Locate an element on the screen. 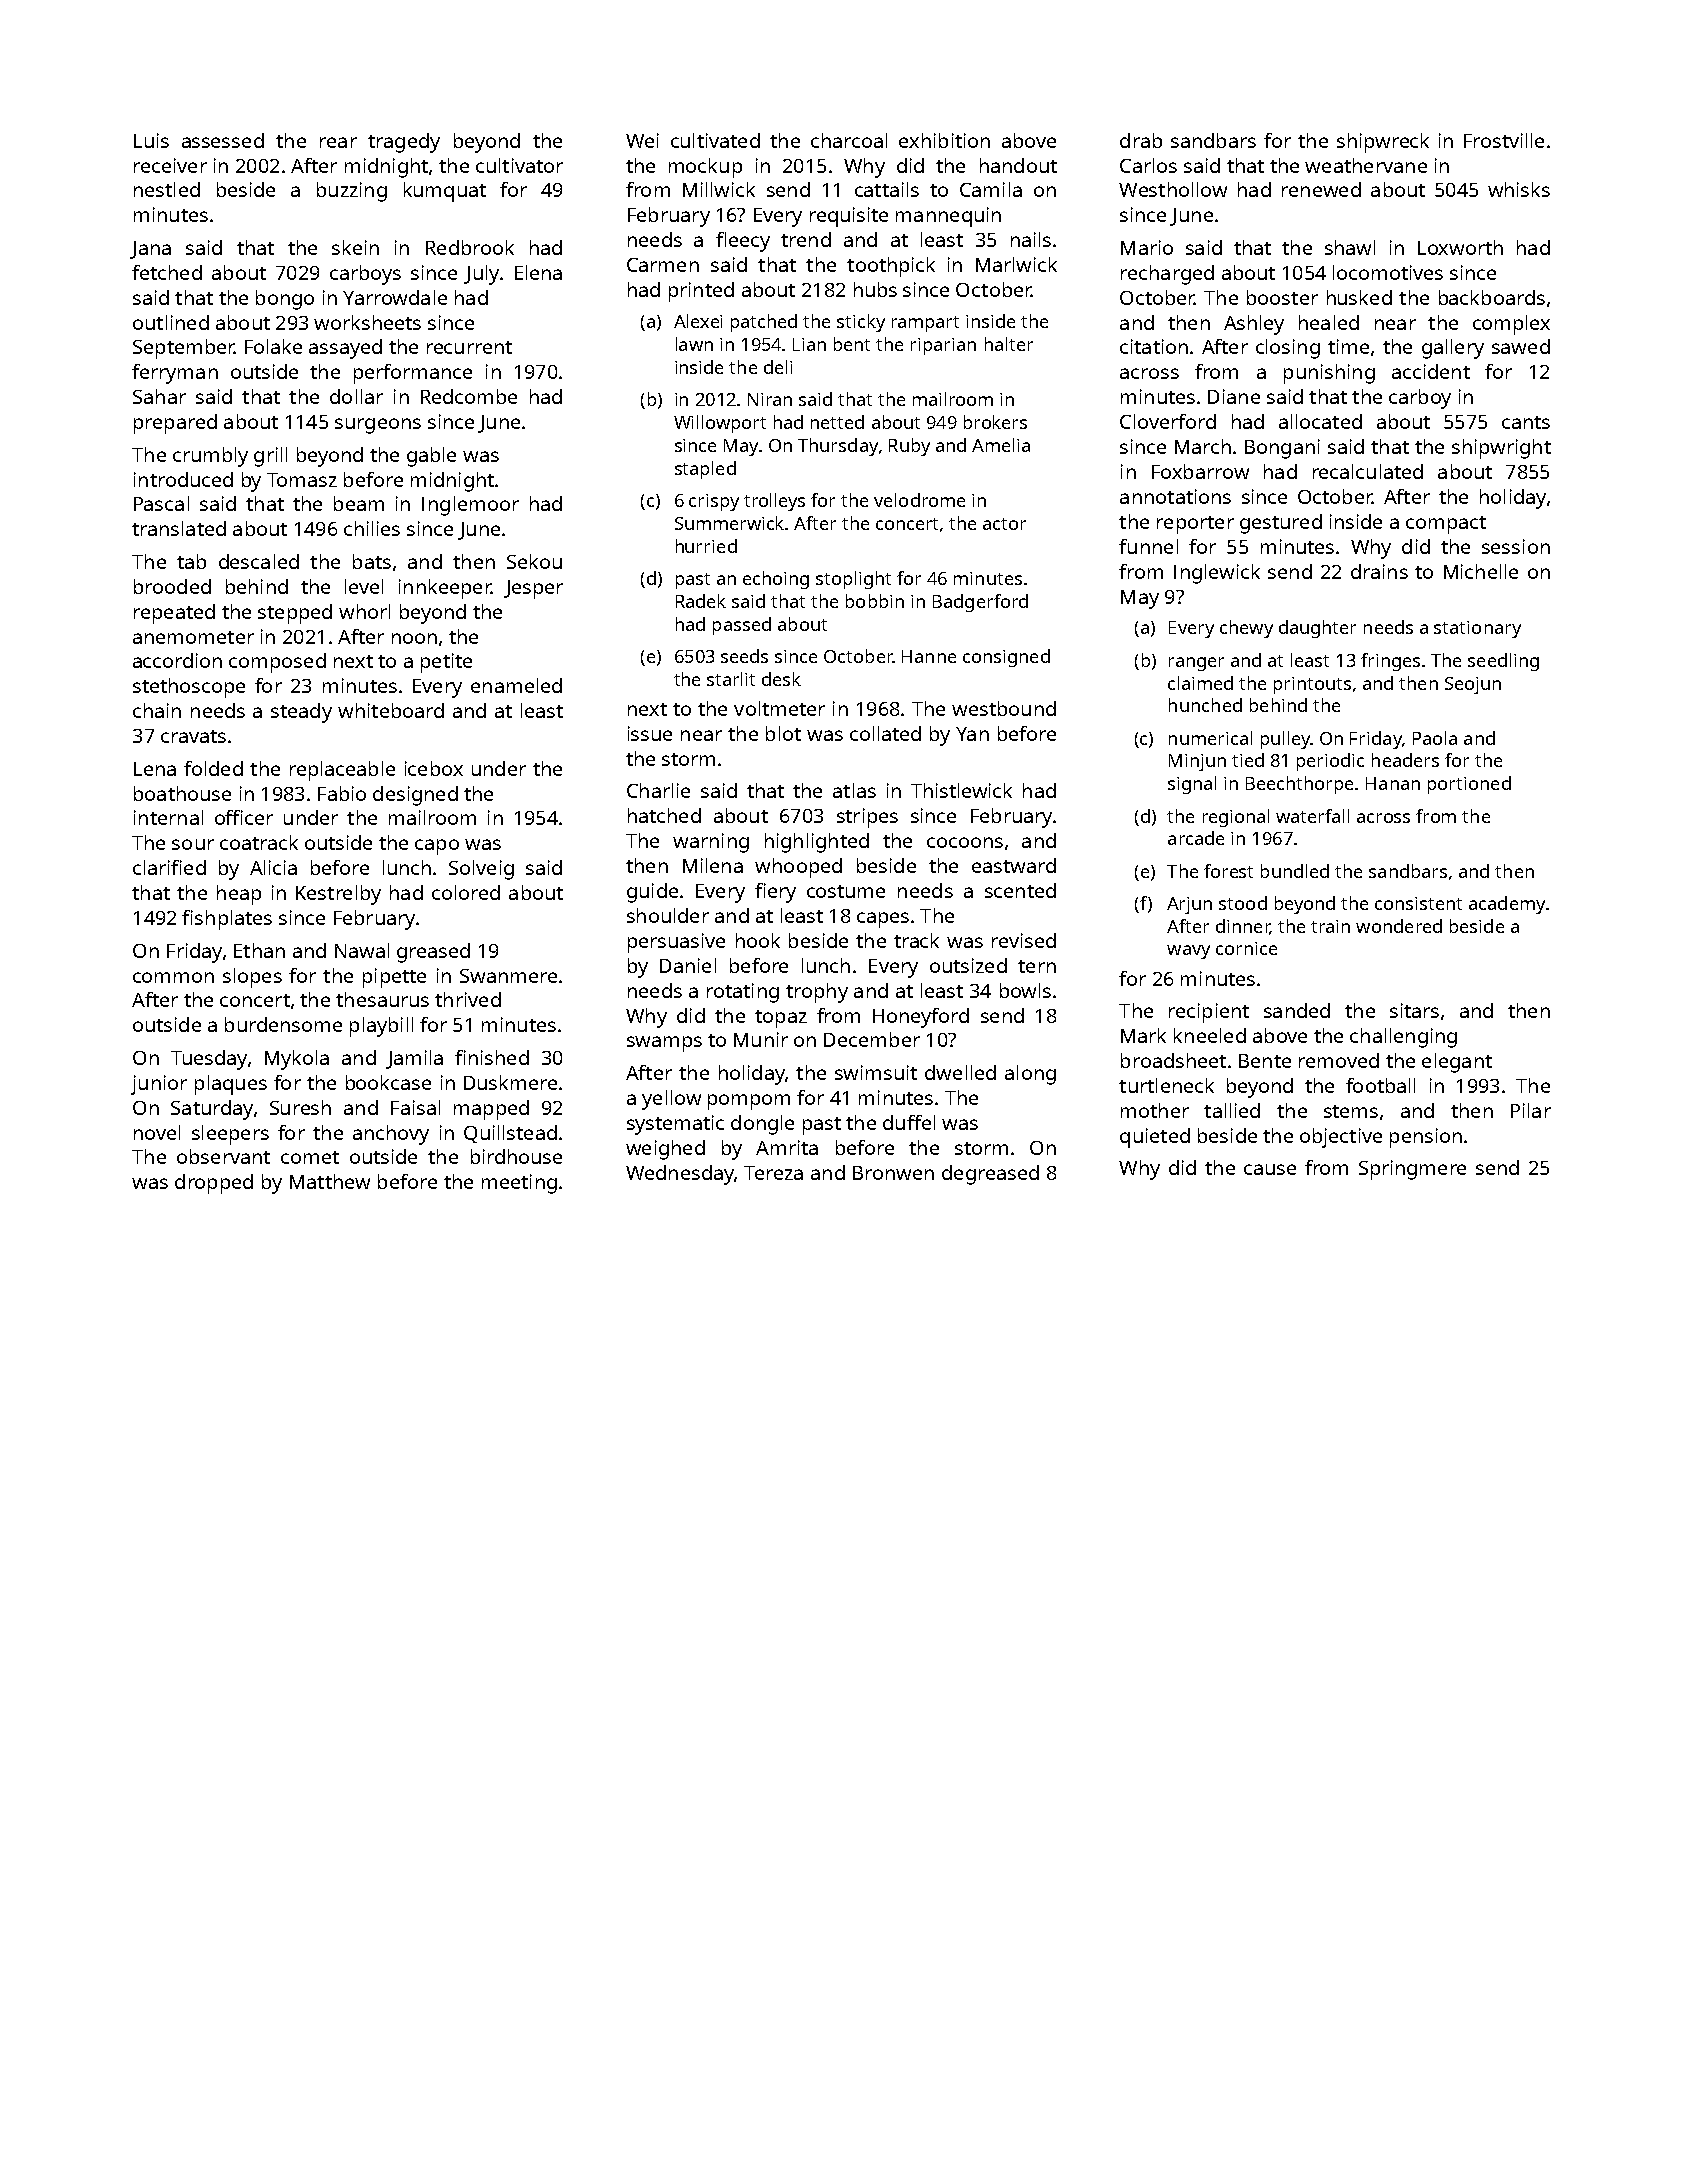  Frostville is located at coordinates (1504, 140).
